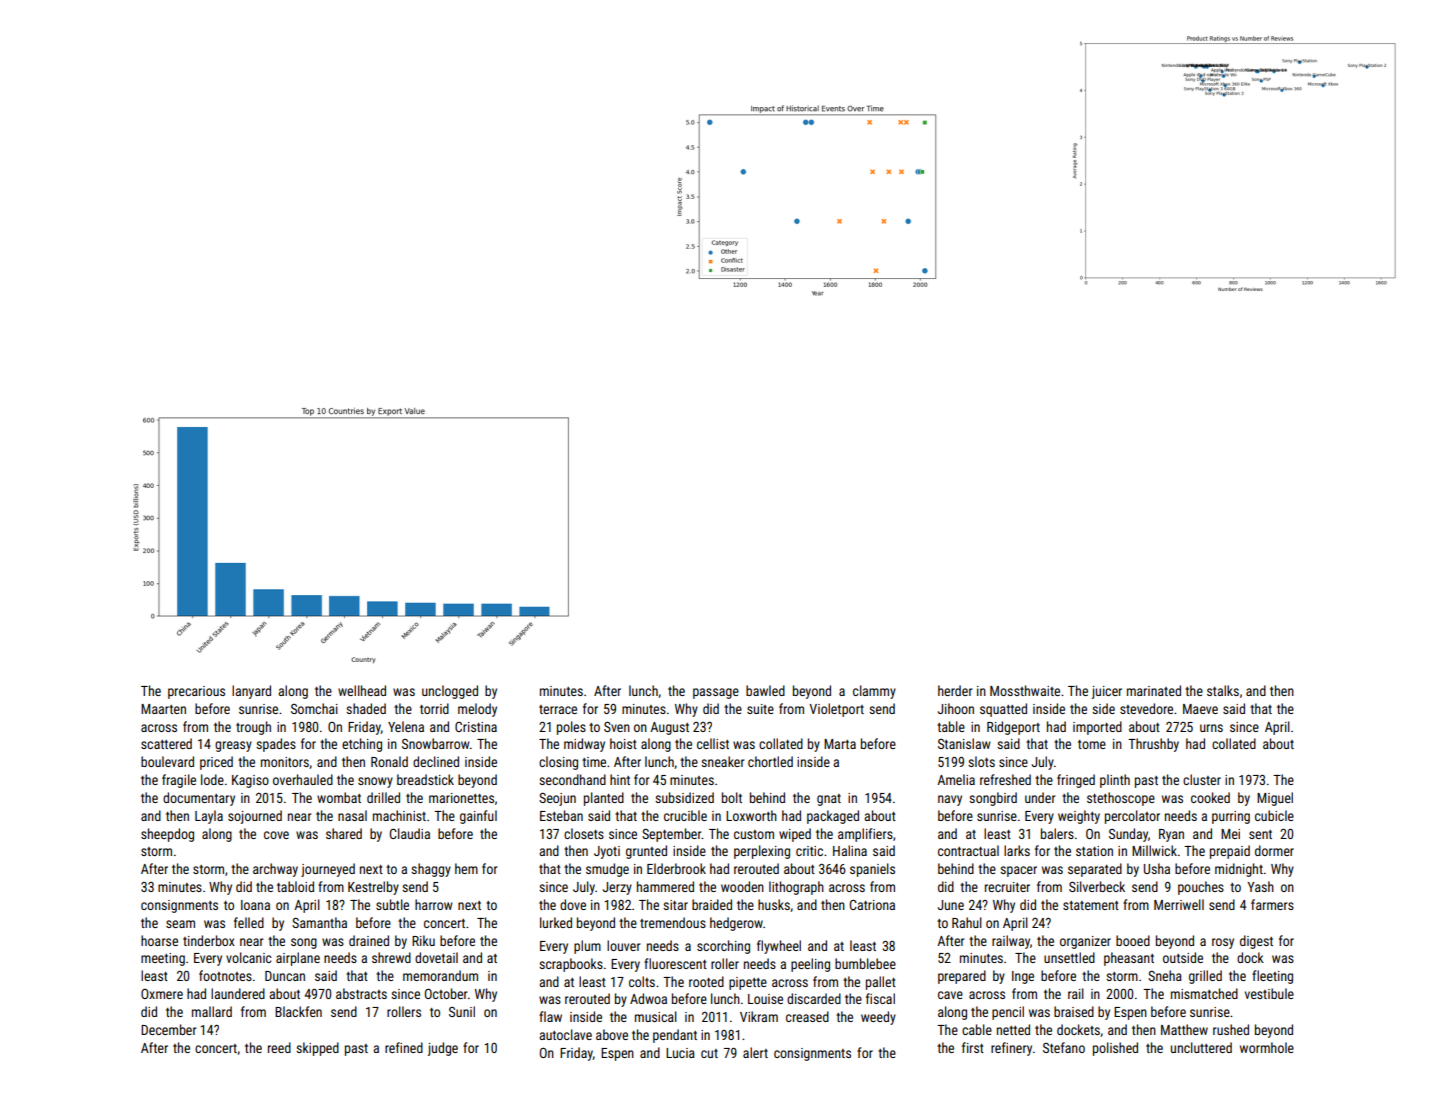 The image size is (1435, 1109). I want to click on flywheel, so click(779, 947).
